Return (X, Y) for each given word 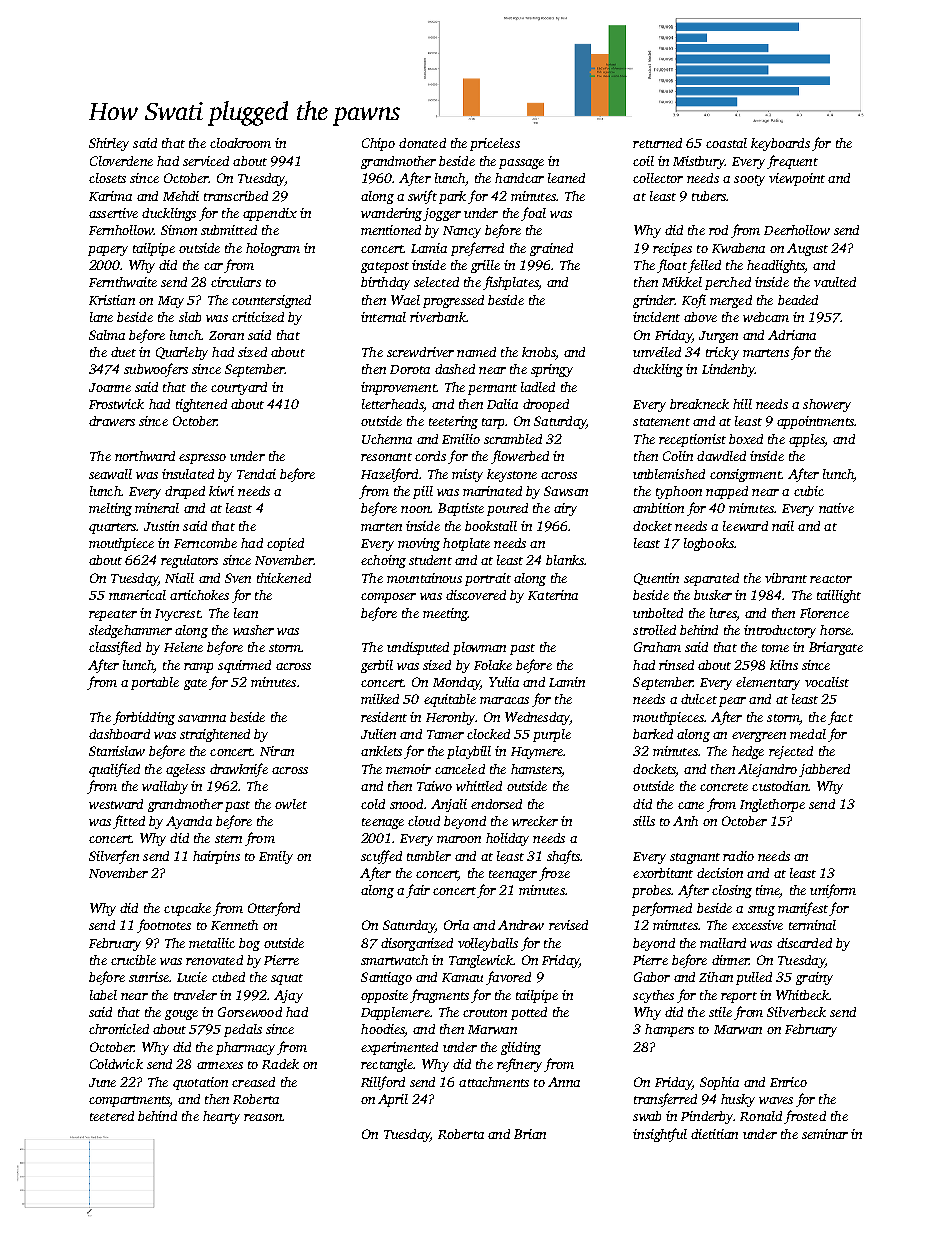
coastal (726, 143)
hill (742, 404)
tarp (493, 423)
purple (552, 735)
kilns (784, 665)
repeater (113, 615)
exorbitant (663, 873)
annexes (220, 1065)
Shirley (109, 144)
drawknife (239, 770)
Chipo (378, 144)
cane (691, 805)
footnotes (164, 926)
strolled (654, 630)
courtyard (239, 388)
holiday (507, 839)
